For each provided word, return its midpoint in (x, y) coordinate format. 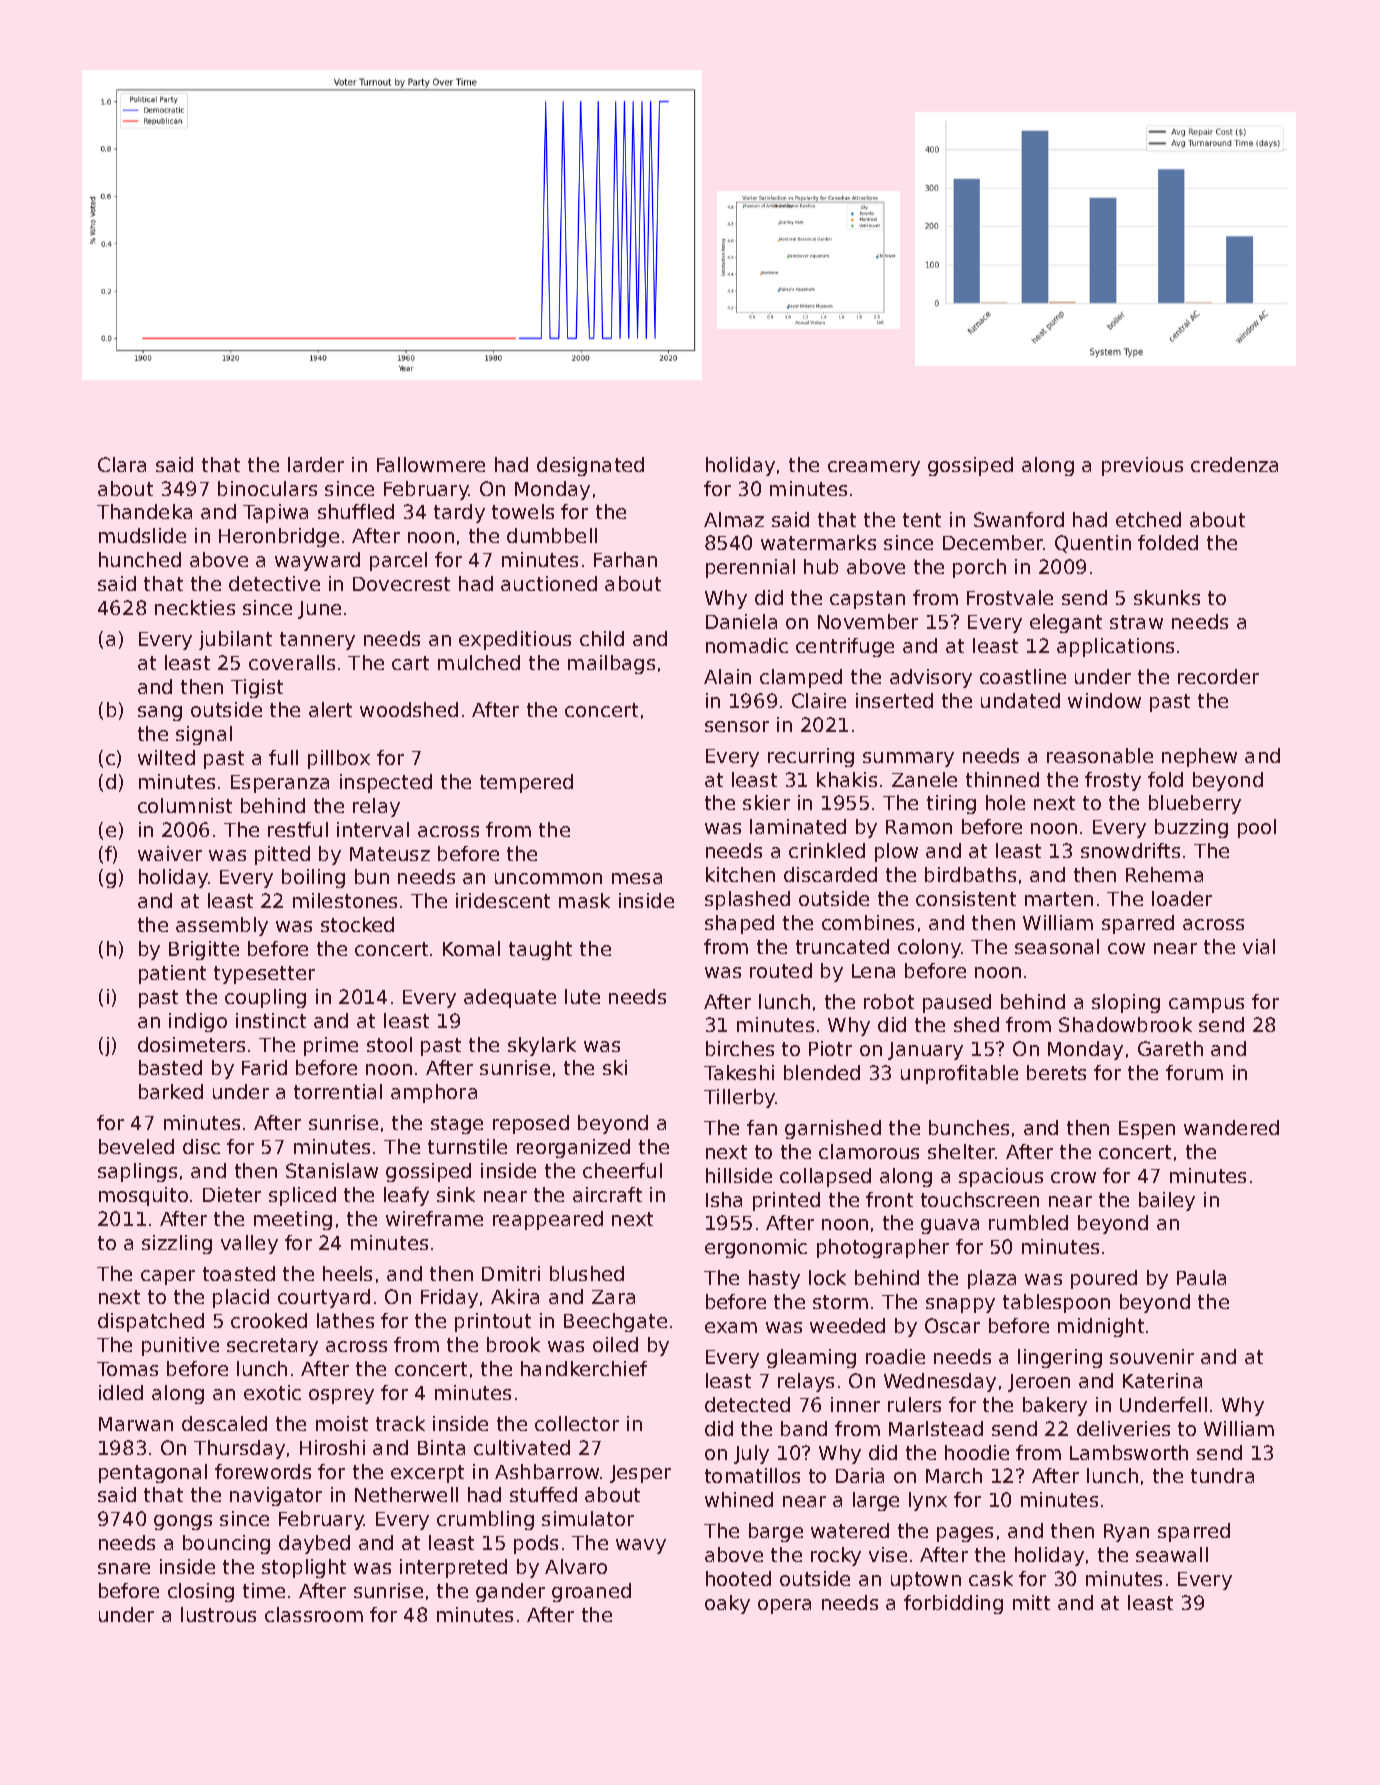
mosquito (143, 1196)
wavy (641, 1546)
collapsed (825, 1177)
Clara (122, 464)
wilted (166, 757)
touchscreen (980, 1199)
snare (124, 1568)
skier (766, 802)
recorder (1218, 676)
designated (590, 466)
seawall (1172, 1554)
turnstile (467, 1146)
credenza (1234, 464)
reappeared (548, 1220)
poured (1104, 1279)
